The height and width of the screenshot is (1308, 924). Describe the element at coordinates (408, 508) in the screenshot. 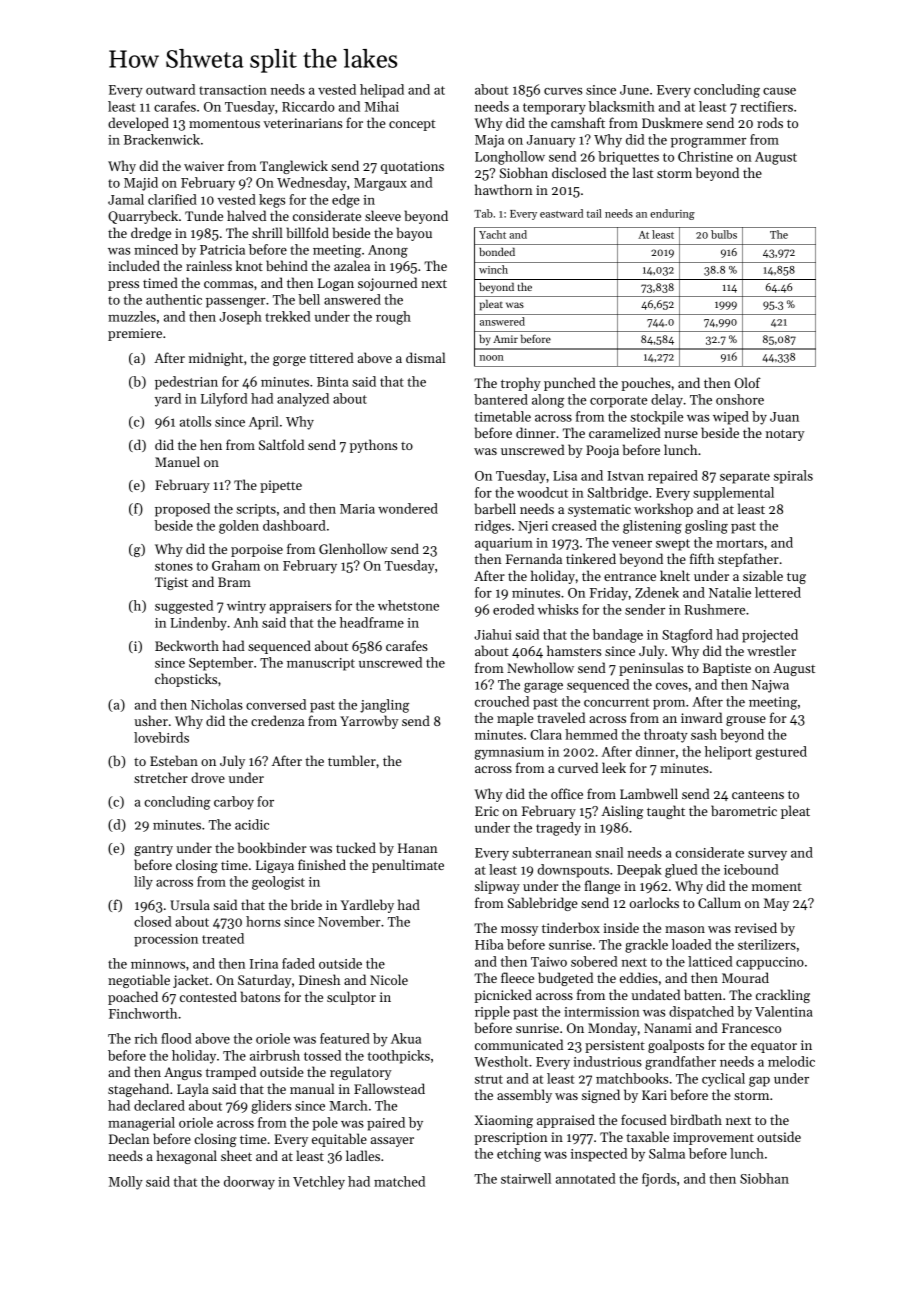

I see `wondered` at that location.
